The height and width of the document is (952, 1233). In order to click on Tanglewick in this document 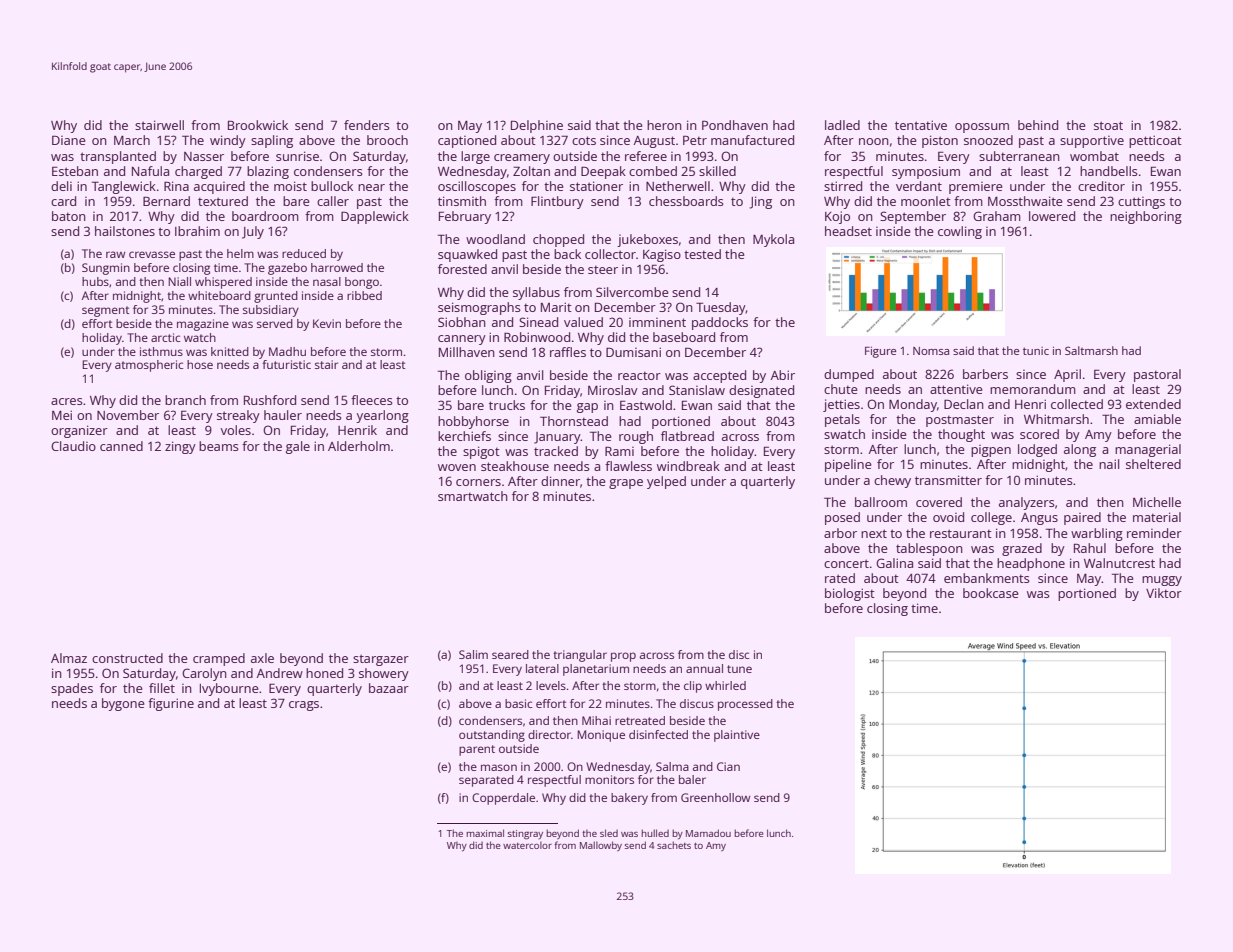, I will do `click(124, 187)`.
